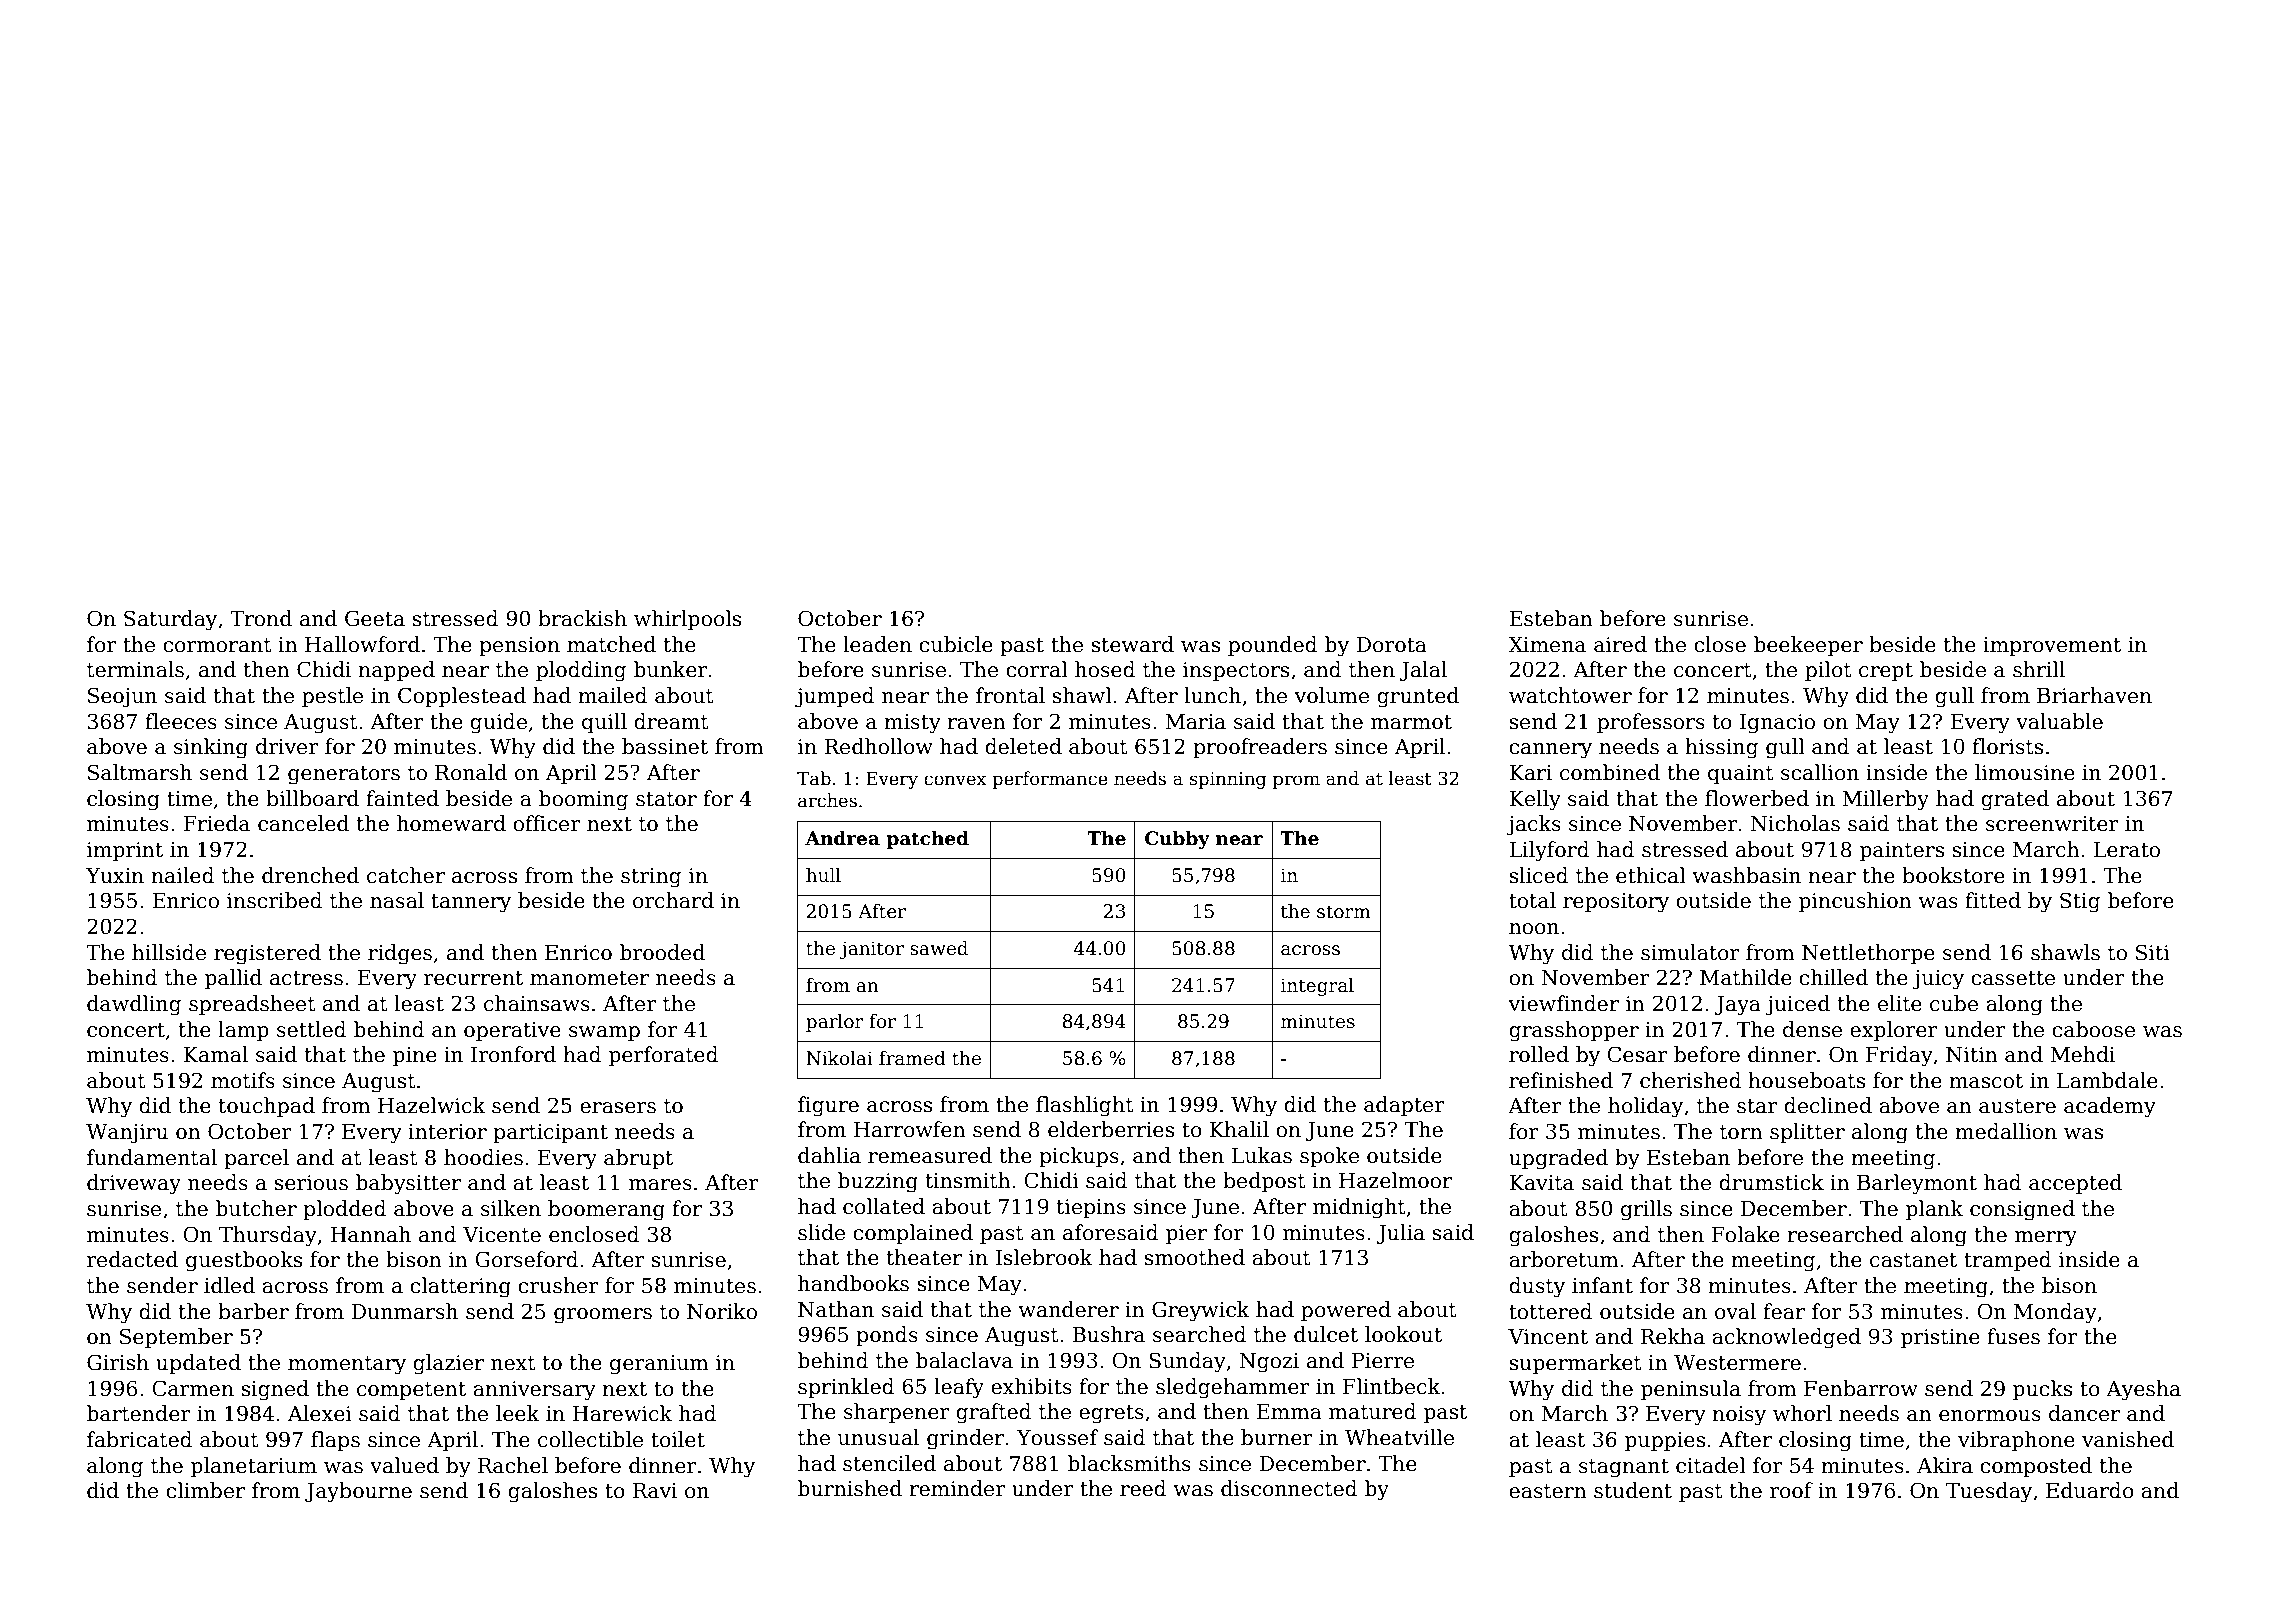 This screenshot has width=2273, height=1607. I want to click on climber, so click(205, 1490).
